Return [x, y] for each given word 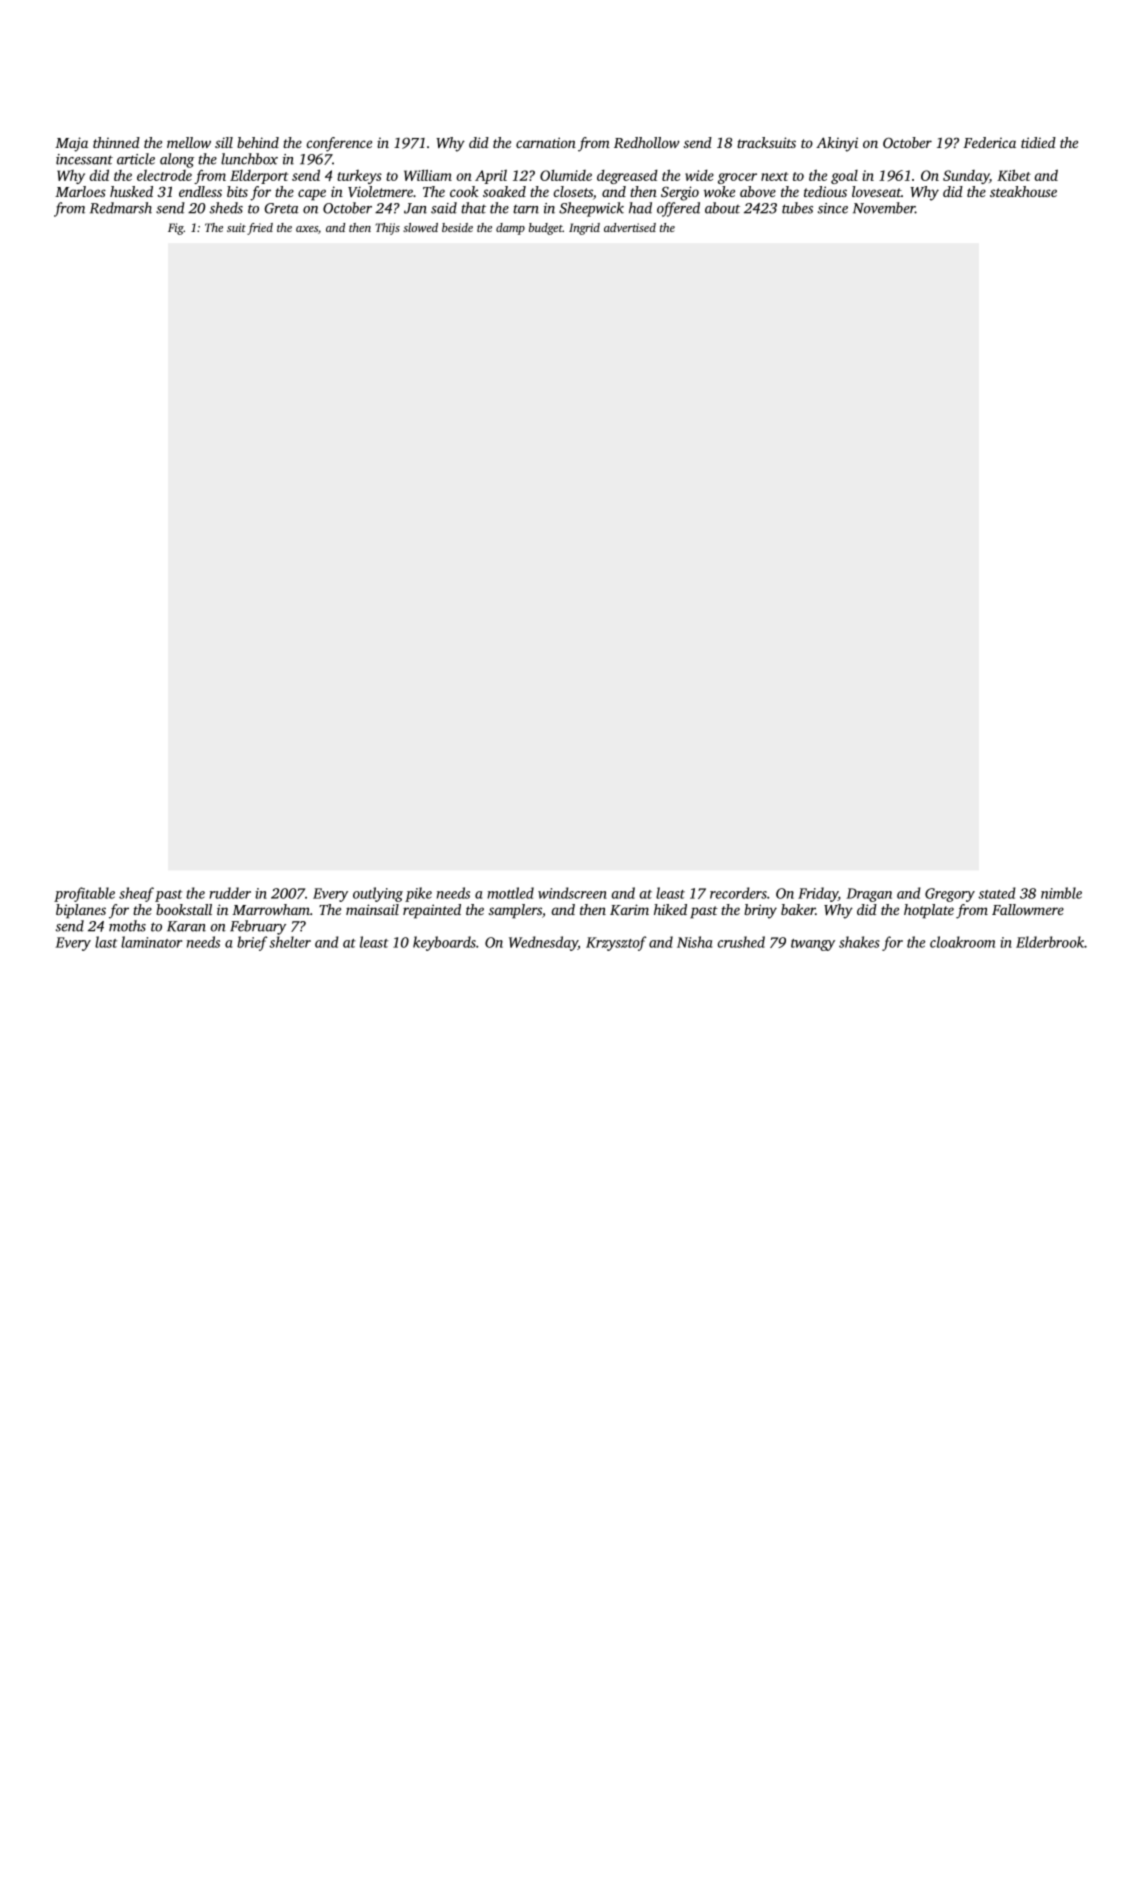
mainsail [372, 909]
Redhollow [647, 142]
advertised [630, 227]
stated [997, 893]
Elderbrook [1050, 942]
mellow [189, 142]
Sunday [966, 177]
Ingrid [584, 229]
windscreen [572, 893]
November [884, 208]
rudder [230, 893]
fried [260, 229]
